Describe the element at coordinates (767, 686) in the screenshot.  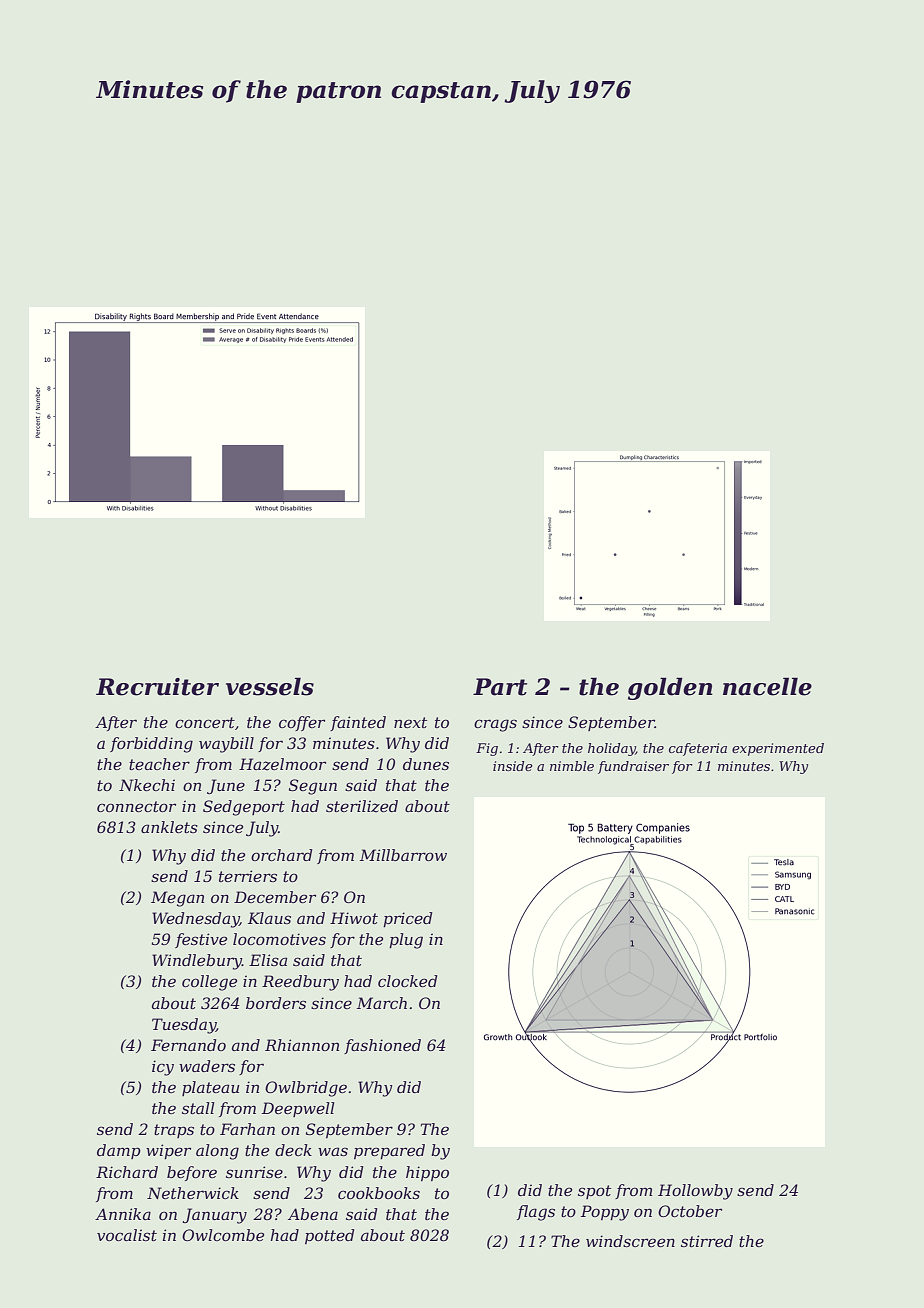
I see `nacelle` at that location.
